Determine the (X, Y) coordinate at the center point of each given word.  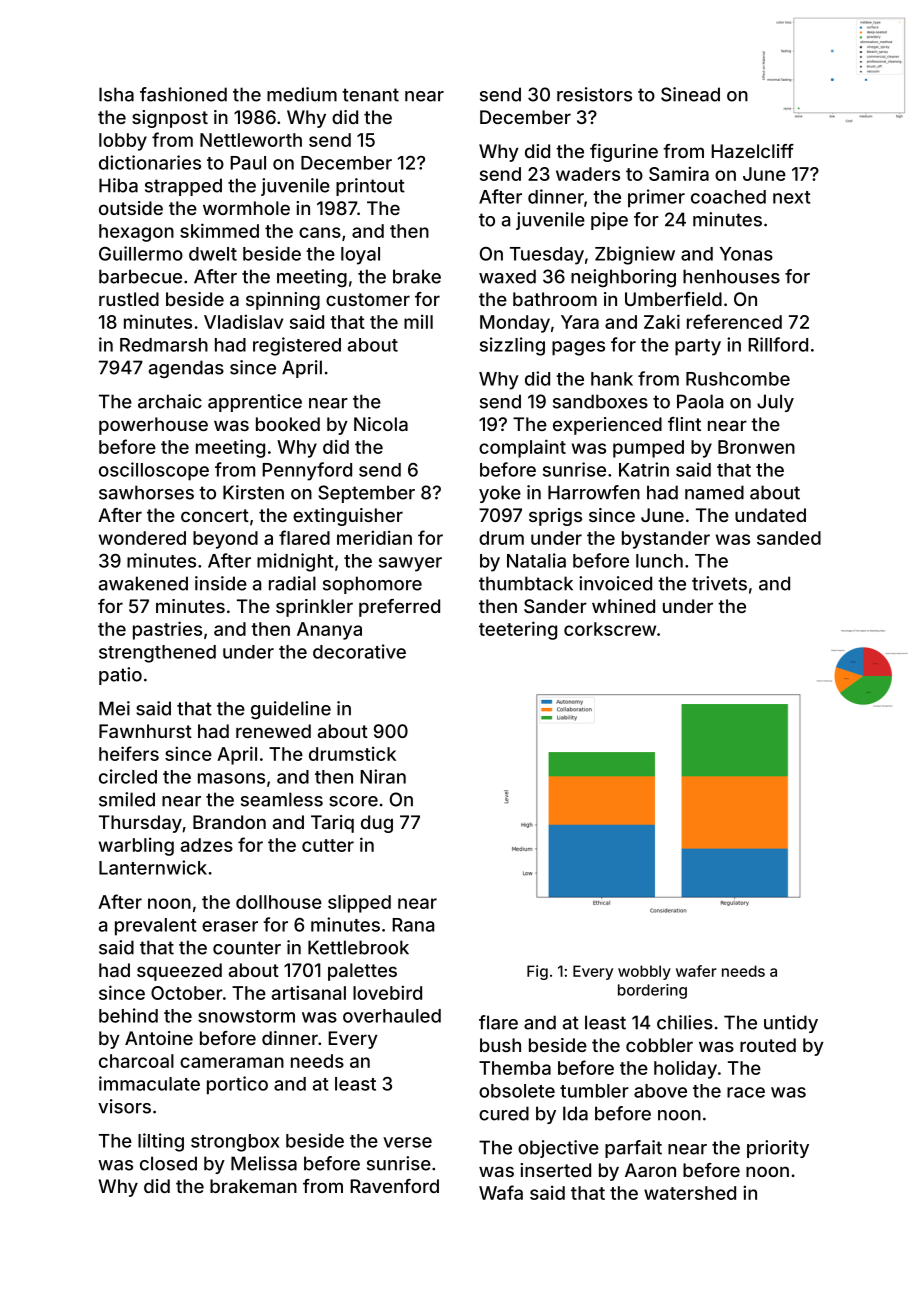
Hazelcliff (752, 151)
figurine (624, 153)
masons (231, 778)
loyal (360, 256)
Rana (413, 925)
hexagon (136, 233)
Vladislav (243, 321)
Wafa (501, 1192)
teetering (518, 630)
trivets (719, 583)
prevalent (156, 927)
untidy (791, 1024)
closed (168, 1163)
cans (320, 232)
